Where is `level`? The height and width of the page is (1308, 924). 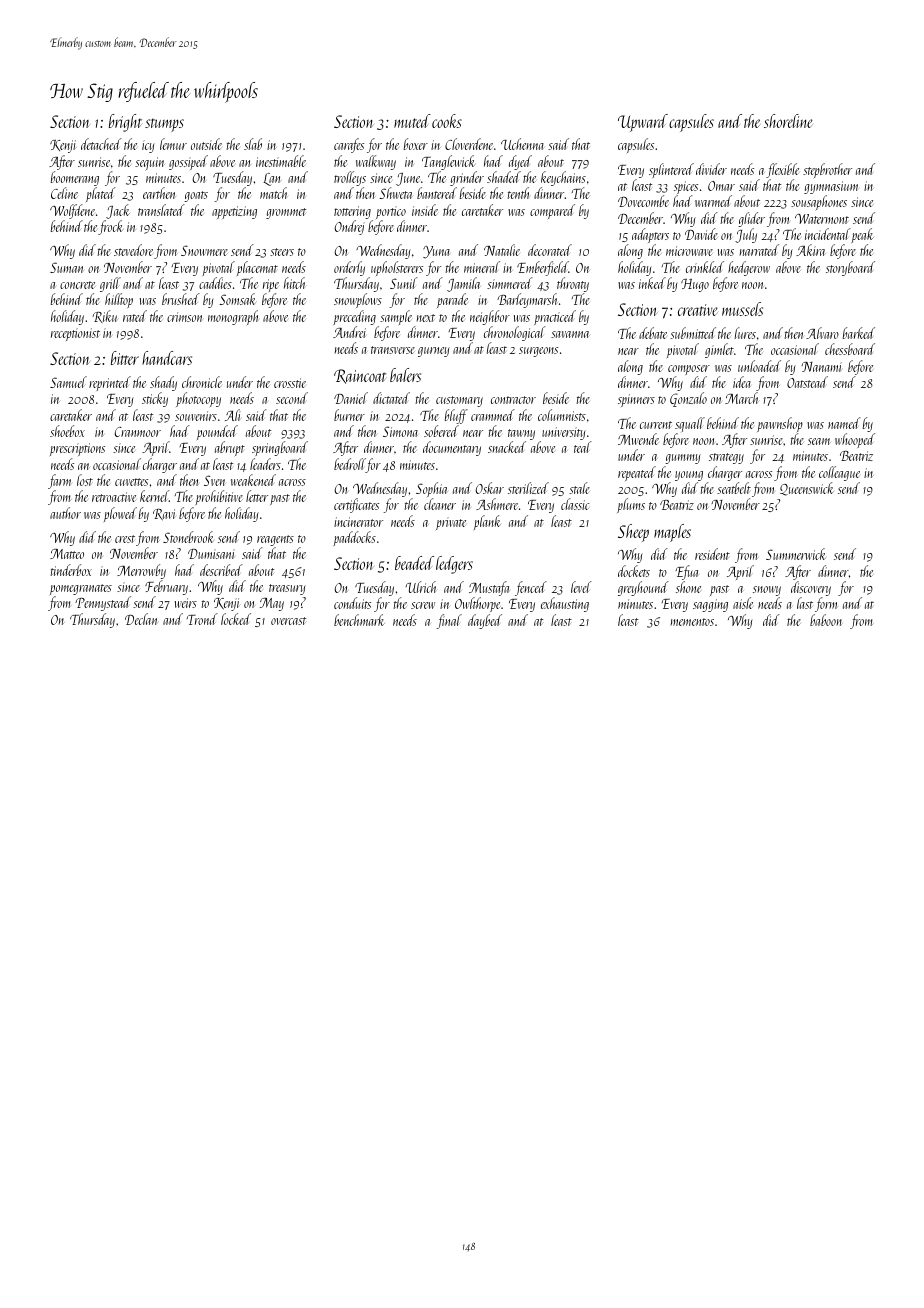 level is located at coordinates (581, 587).
